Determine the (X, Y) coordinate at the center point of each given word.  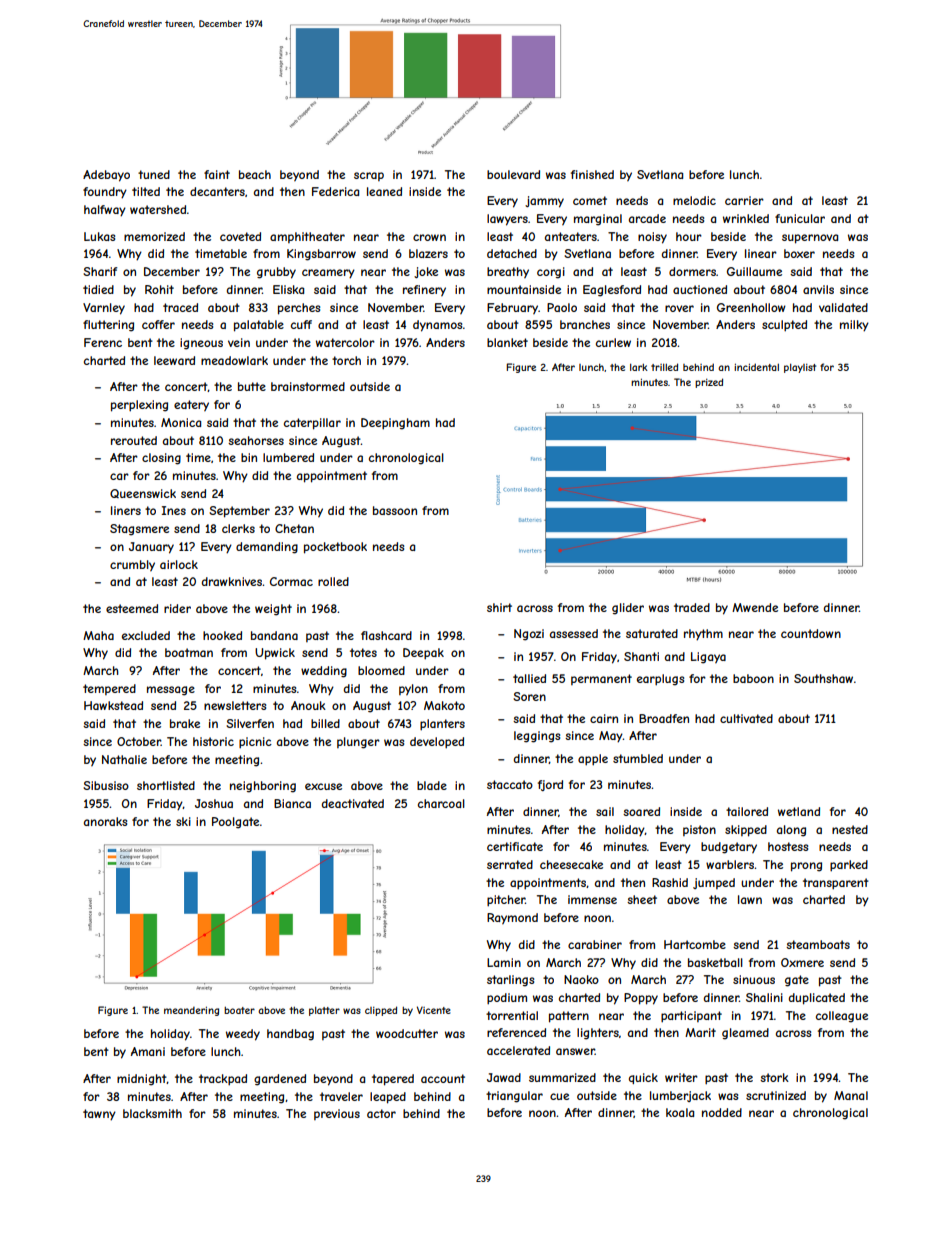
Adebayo (106, 176)
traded (692, 607)
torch (346, 360)
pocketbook (335, 548)
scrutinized (776, 1095)
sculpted (784, 326)
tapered (393, 1080)
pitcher (506, 901)
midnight (142, 1080)
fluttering (108, 326)
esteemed (132, 608)
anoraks (105, 821)
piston (699, 830)
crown (429, 237)
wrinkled (746, 218)
